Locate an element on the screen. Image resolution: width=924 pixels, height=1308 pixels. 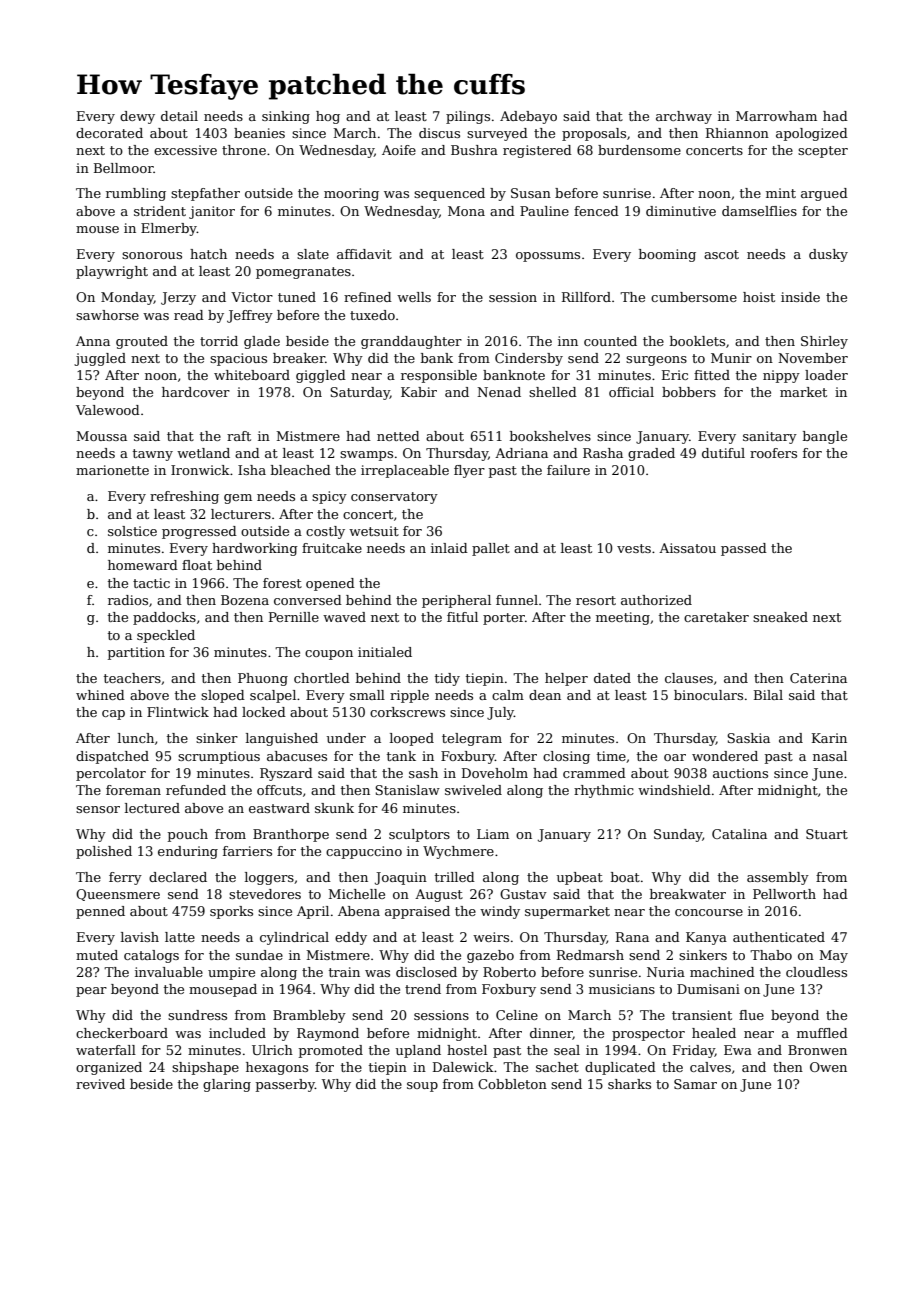
Friday is located at coordinates (694, 1051).
